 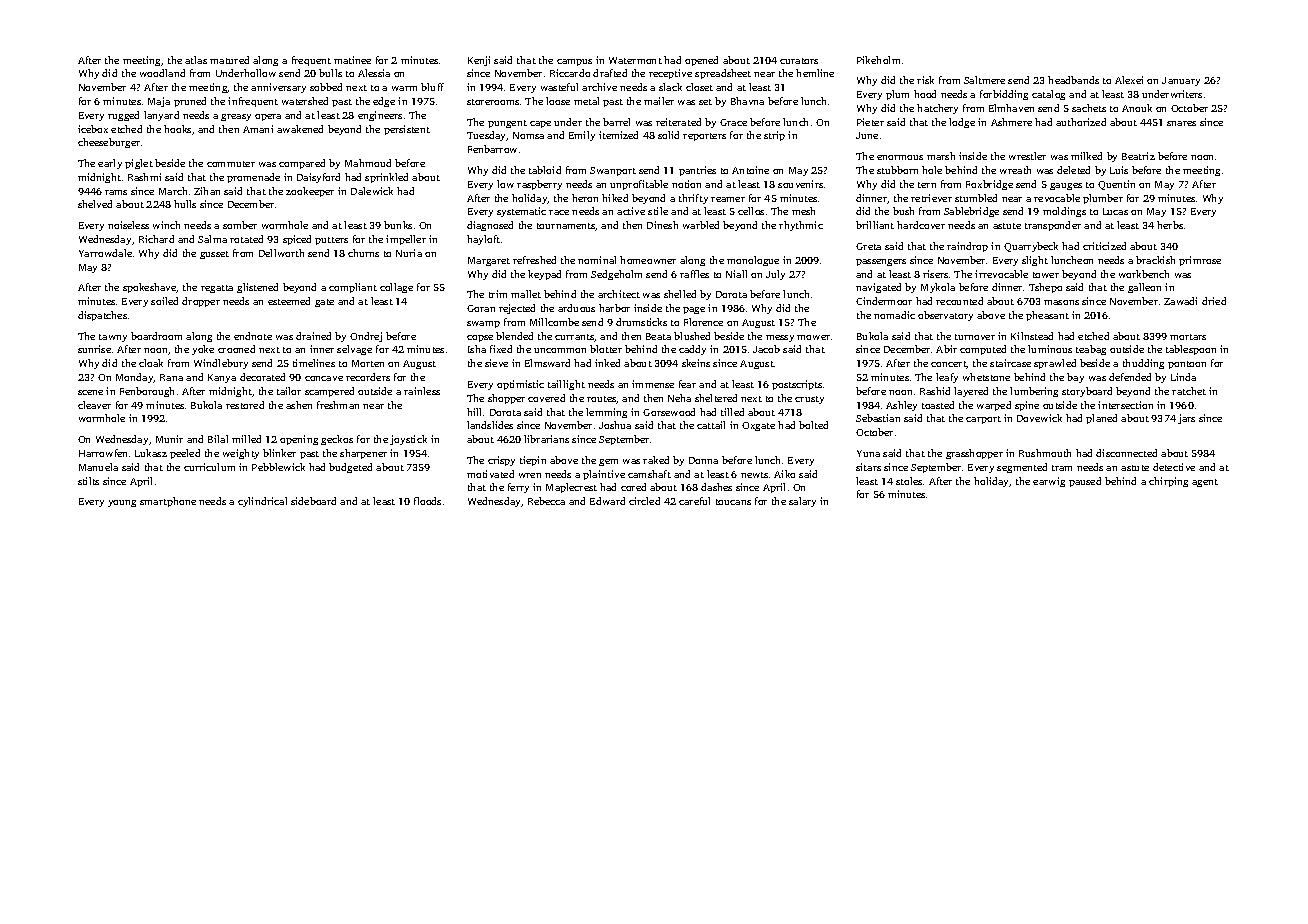 What do you see at coordinates (635, 60) in the screenshot?
I see `Watermont` at bounding box center [635, 60].
